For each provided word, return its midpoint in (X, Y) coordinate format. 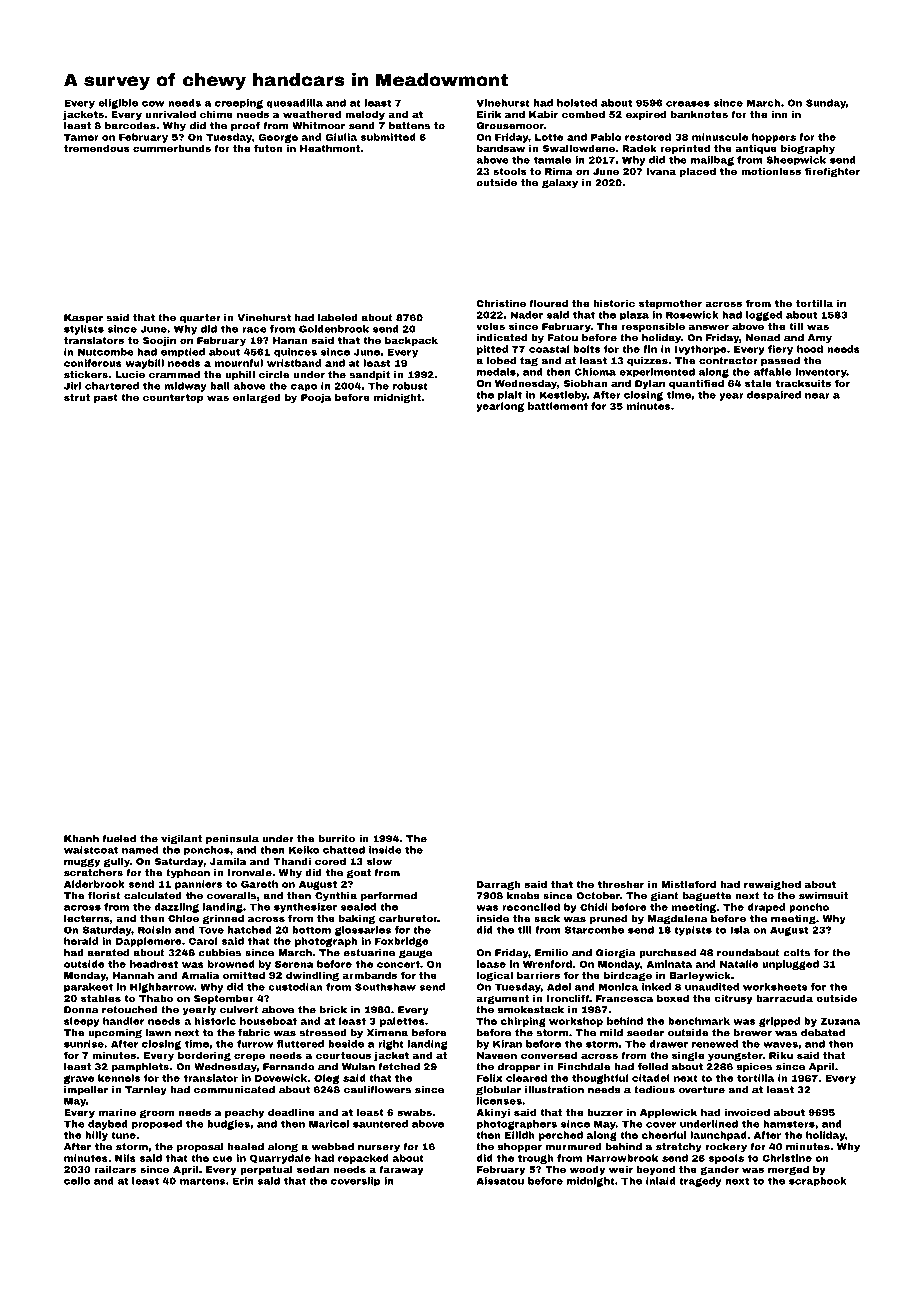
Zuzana (840, 1021)
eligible (118, 104)
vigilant (181, 840)
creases (688, 104)
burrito (337, 839)
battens (409, 126)
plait (510, 395)
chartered (112, 386)
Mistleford (688, 884)
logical (495, 976)
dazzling (176, 908)
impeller (86, 1090)
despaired (774, 395)
